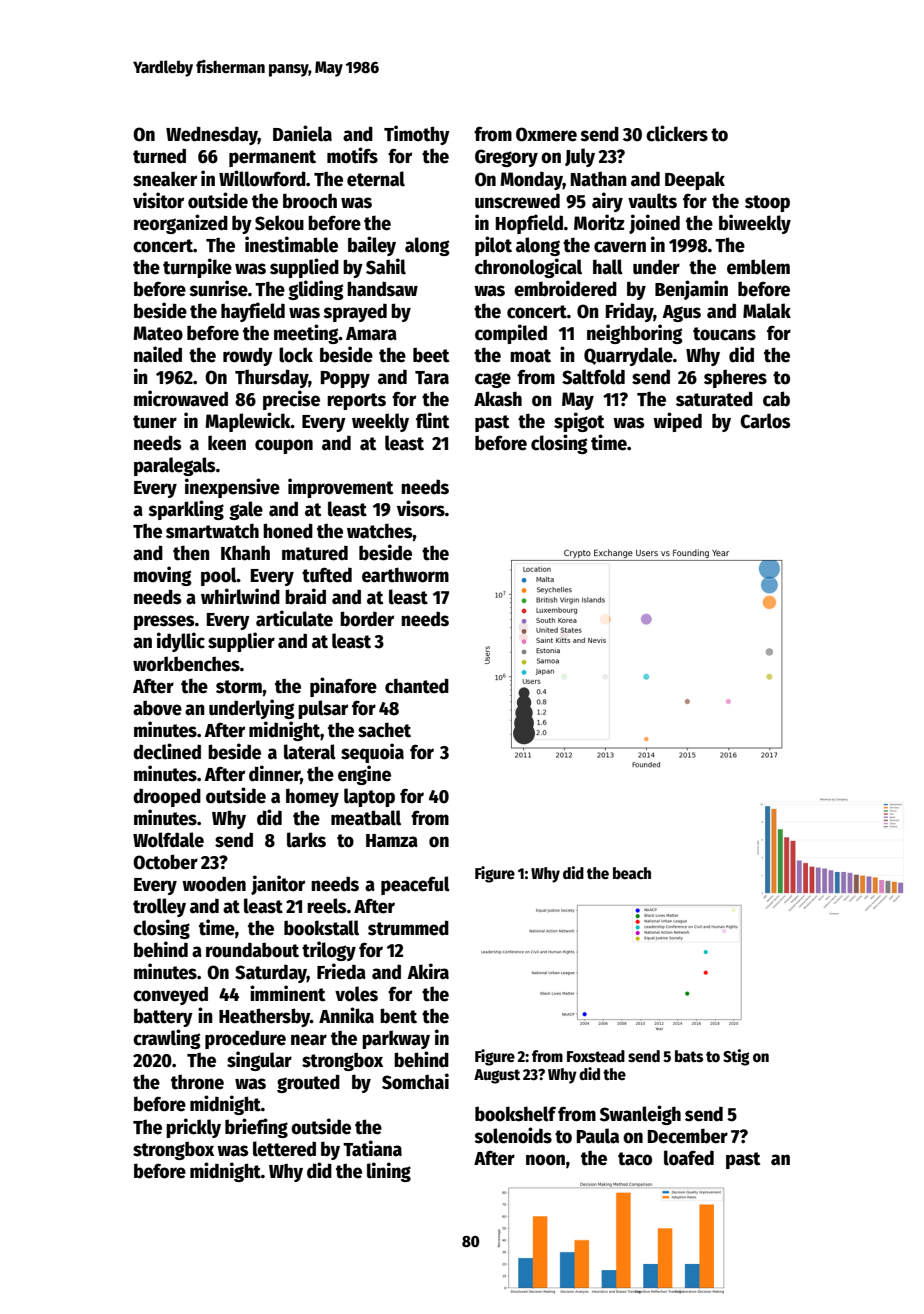 This document has width=924, height=1314. What do you see at coordinates (193, 1128) in the document?
I see `prickly` at bounding box center [193, 1128].
